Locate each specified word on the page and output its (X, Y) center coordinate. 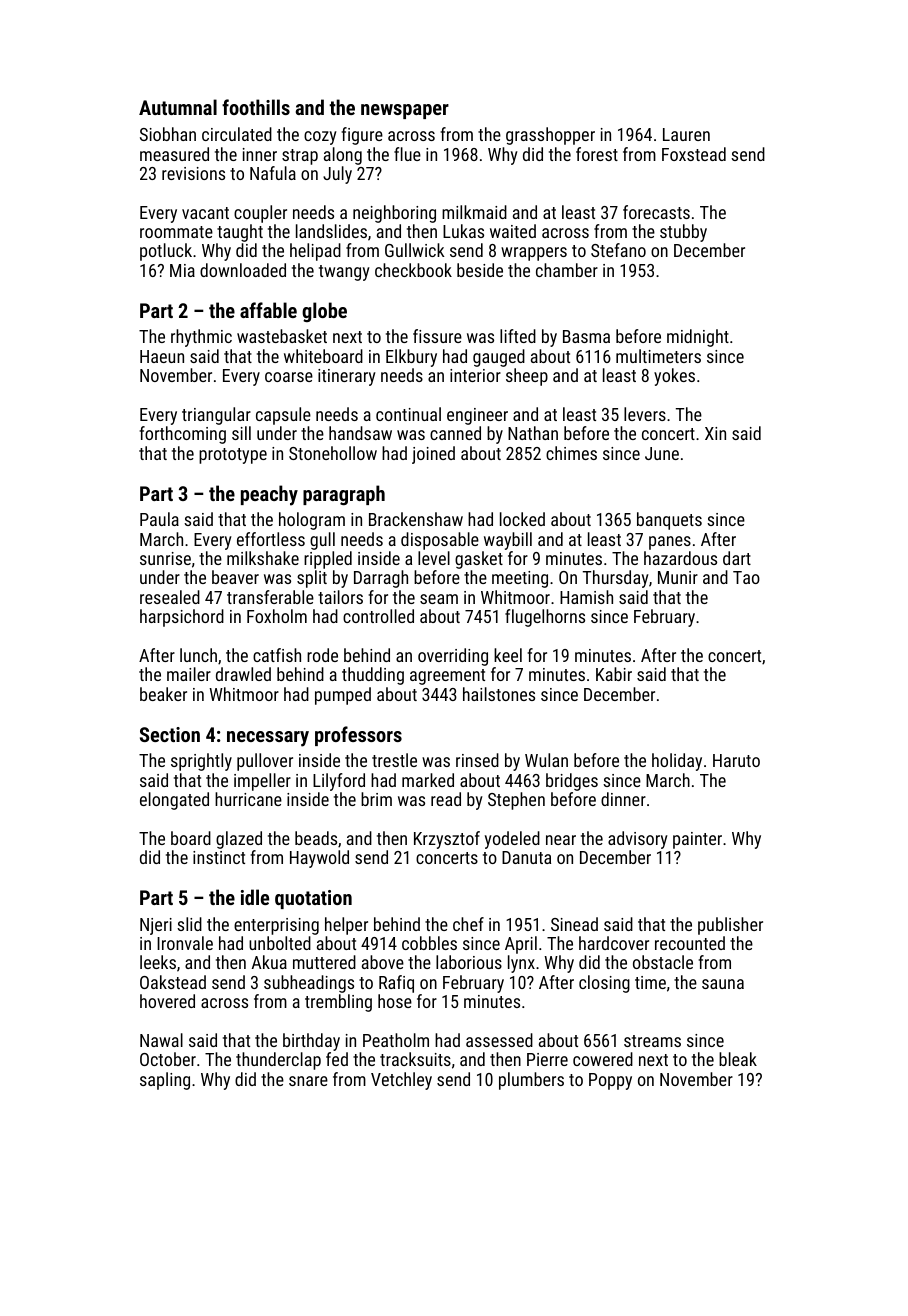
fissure (437, 336)
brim (376, 799)
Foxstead (694, 154)
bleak (738, 1059)
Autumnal (178, 107)
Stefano (618, 250)
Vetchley (401, 1081)
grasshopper (550, 136)
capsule (283, 416)
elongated (174, 801)
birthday (311, 1042)
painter (697, 840)
